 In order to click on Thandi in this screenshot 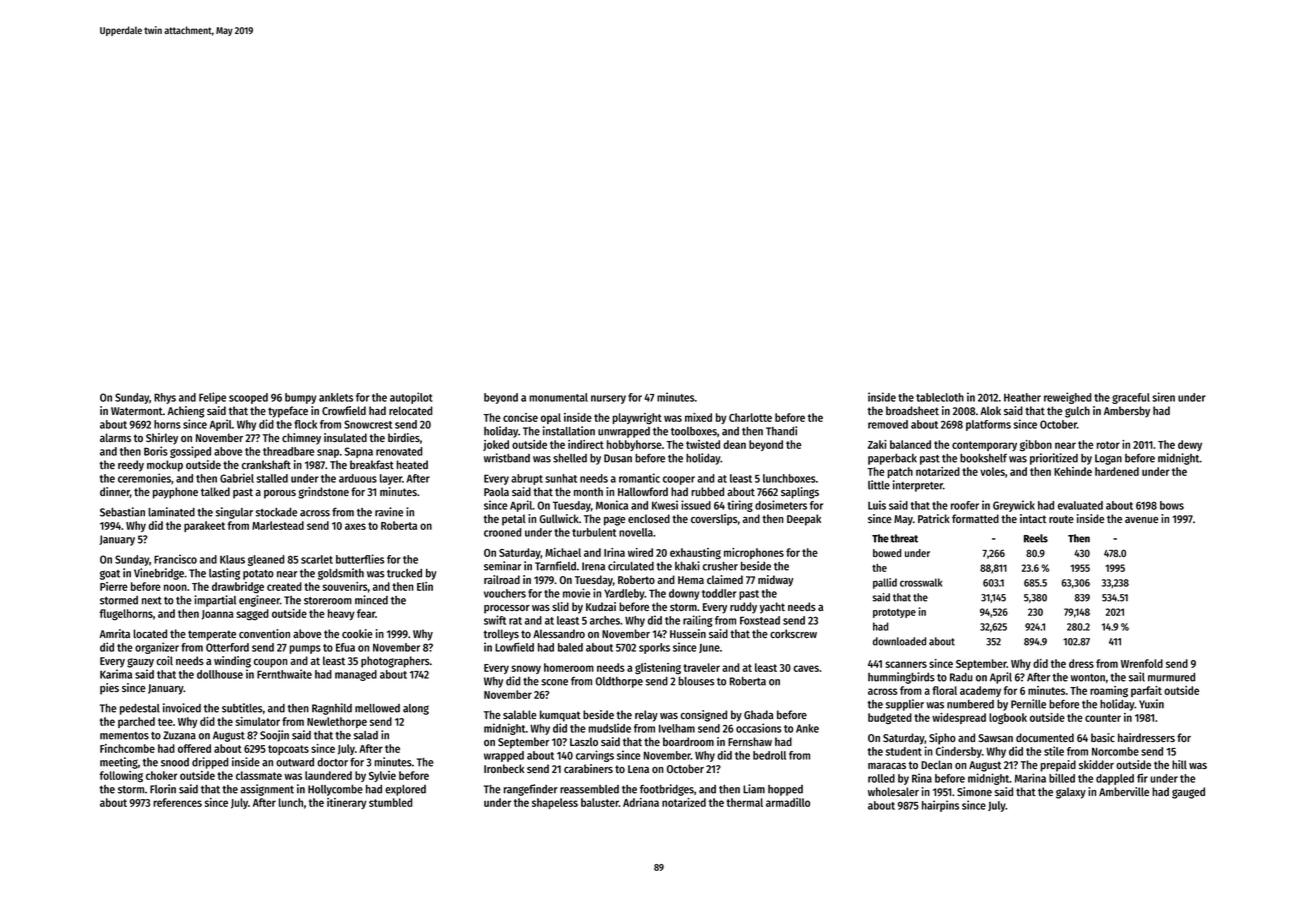, I will do `click(781, 431)`.
